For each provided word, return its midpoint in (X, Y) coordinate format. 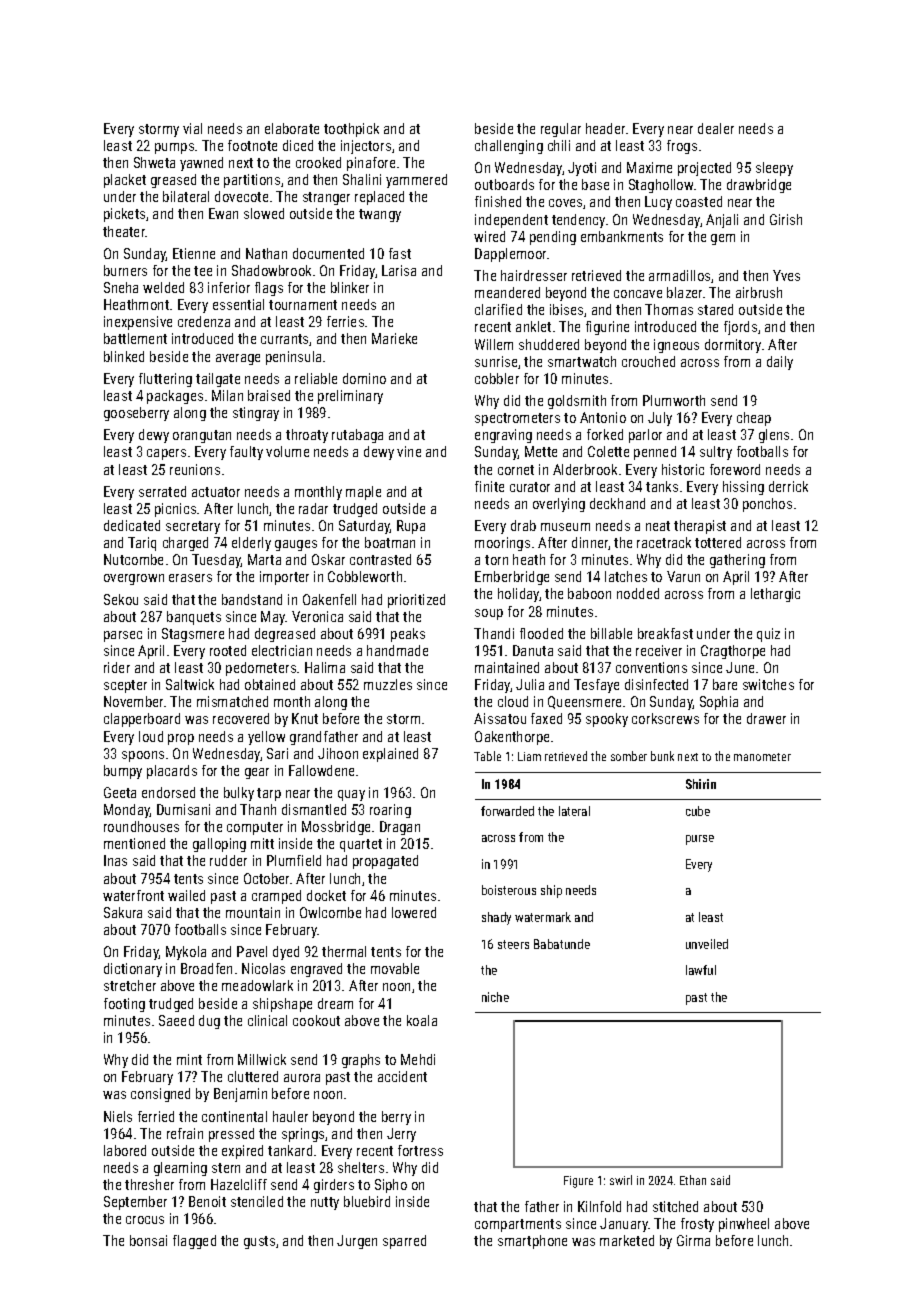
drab (523, 525)
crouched (648, 361)
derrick (788, 486)
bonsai (148, 1240)
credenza (204, 321)
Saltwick (190, 684)
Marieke (394, 338)
